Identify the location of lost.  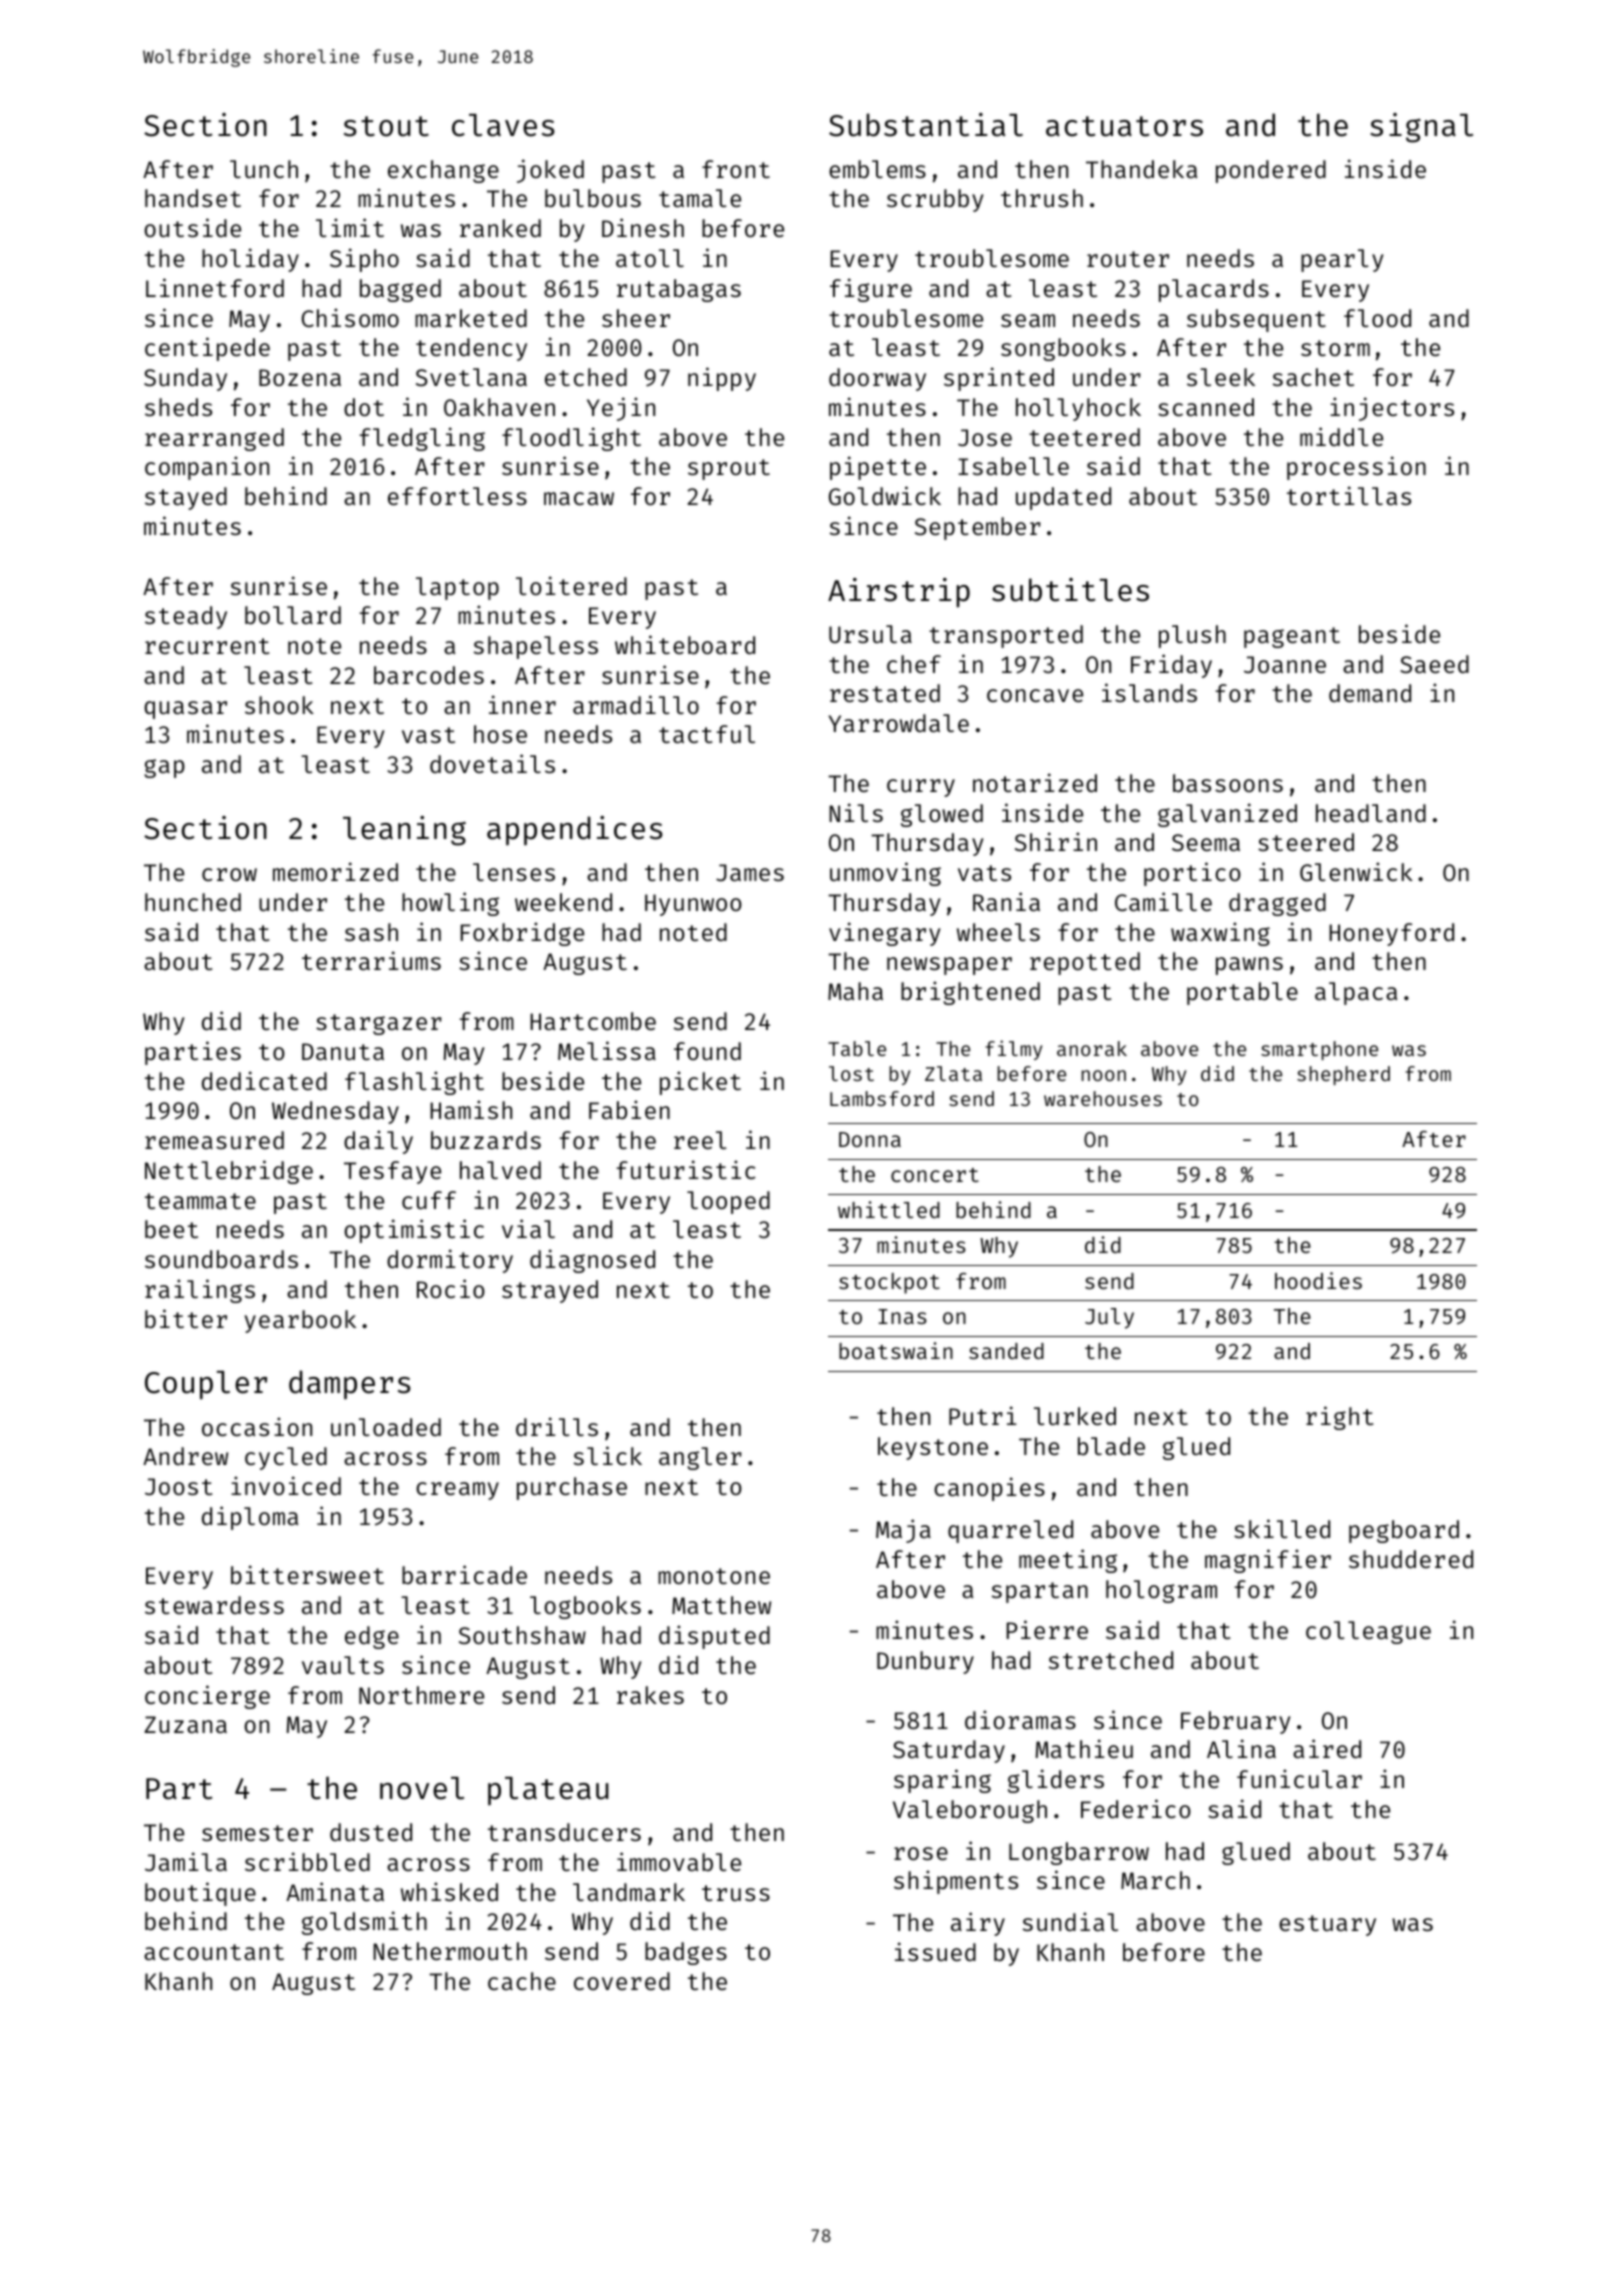
(851, 1073).
